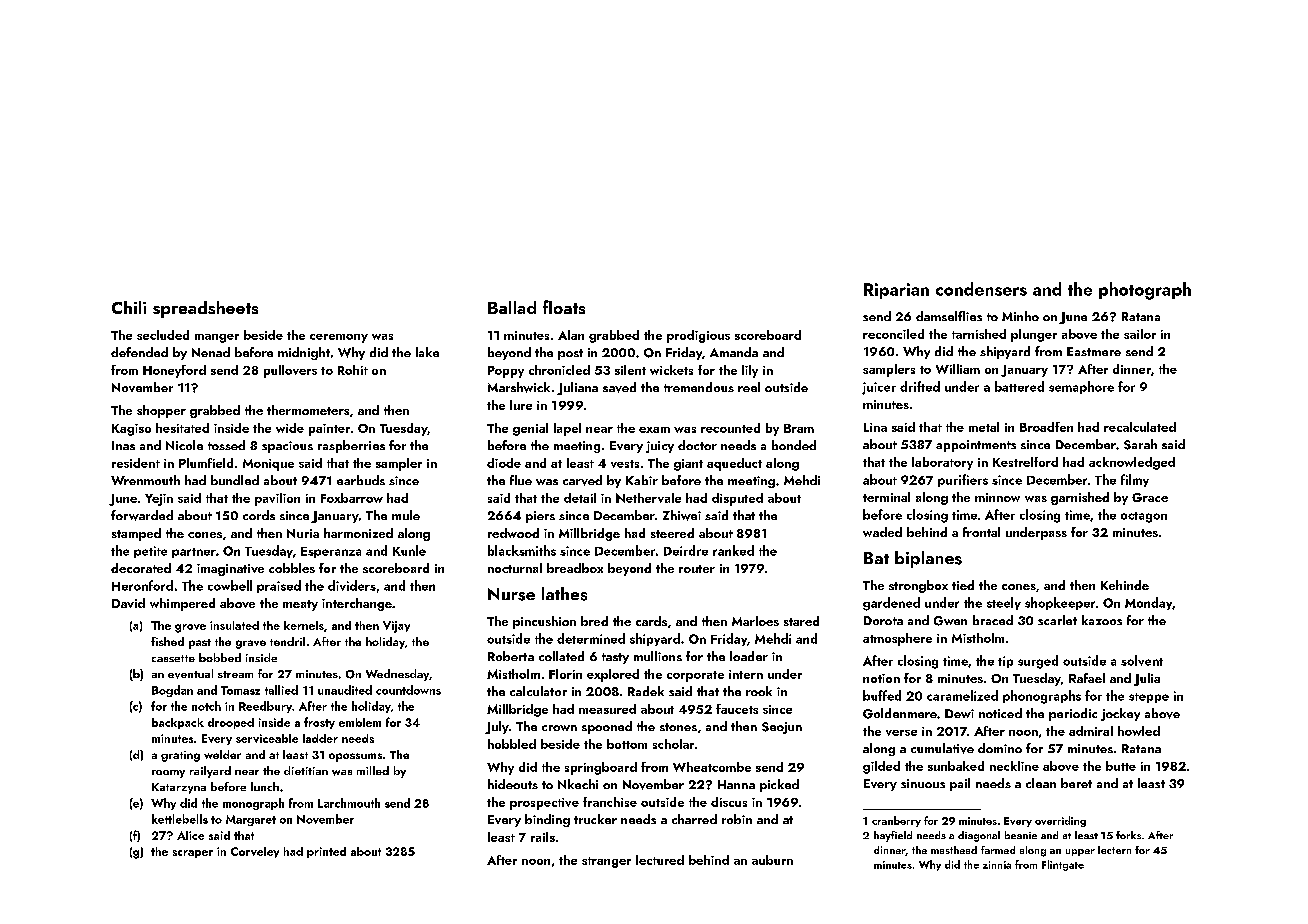  Describe the element at coordinates (1063, 865) in the document. I see `Flintgate` at that location.
